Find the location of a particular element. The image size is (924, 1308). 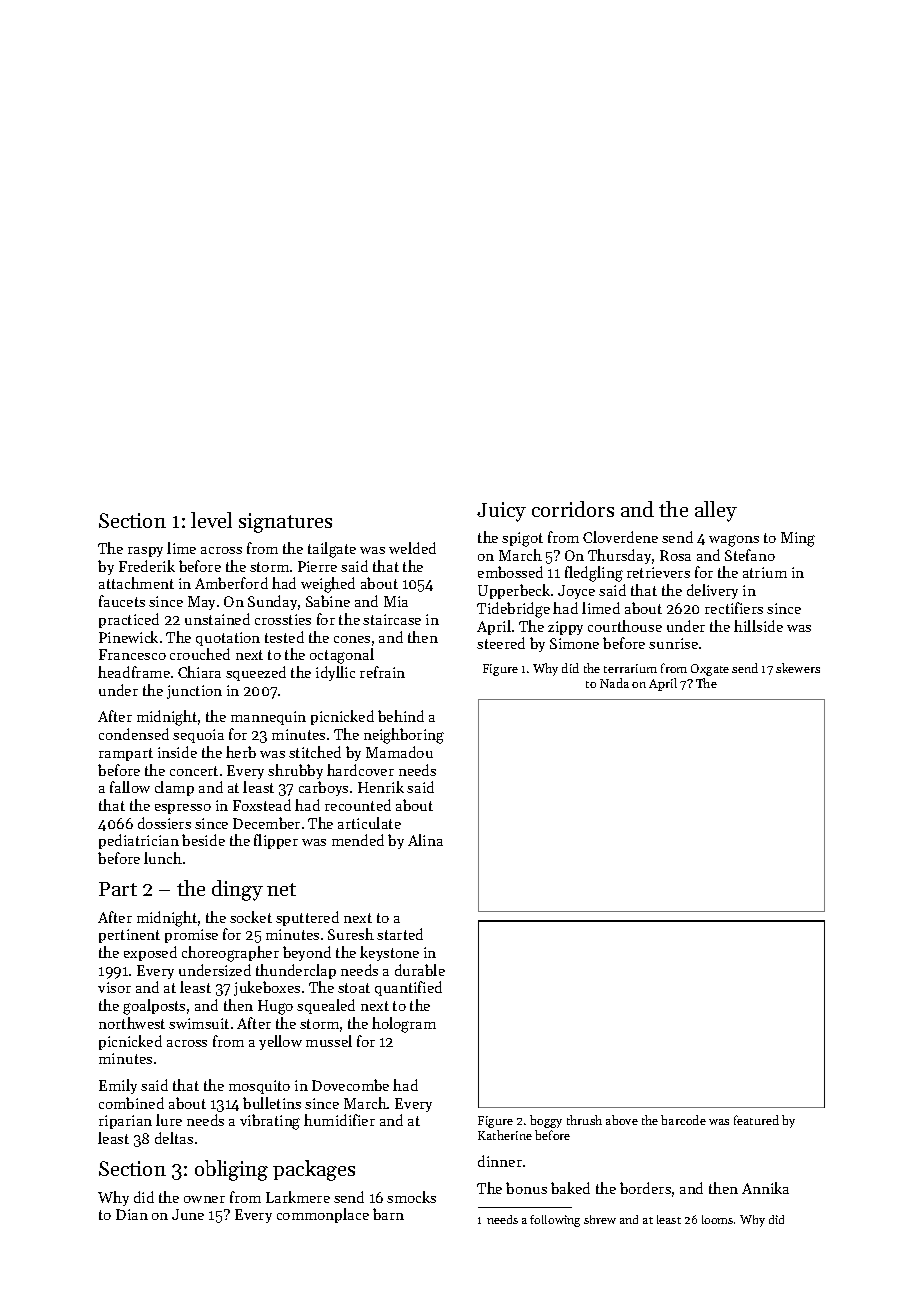

Foxstead is located at coordinates (262, 805).
